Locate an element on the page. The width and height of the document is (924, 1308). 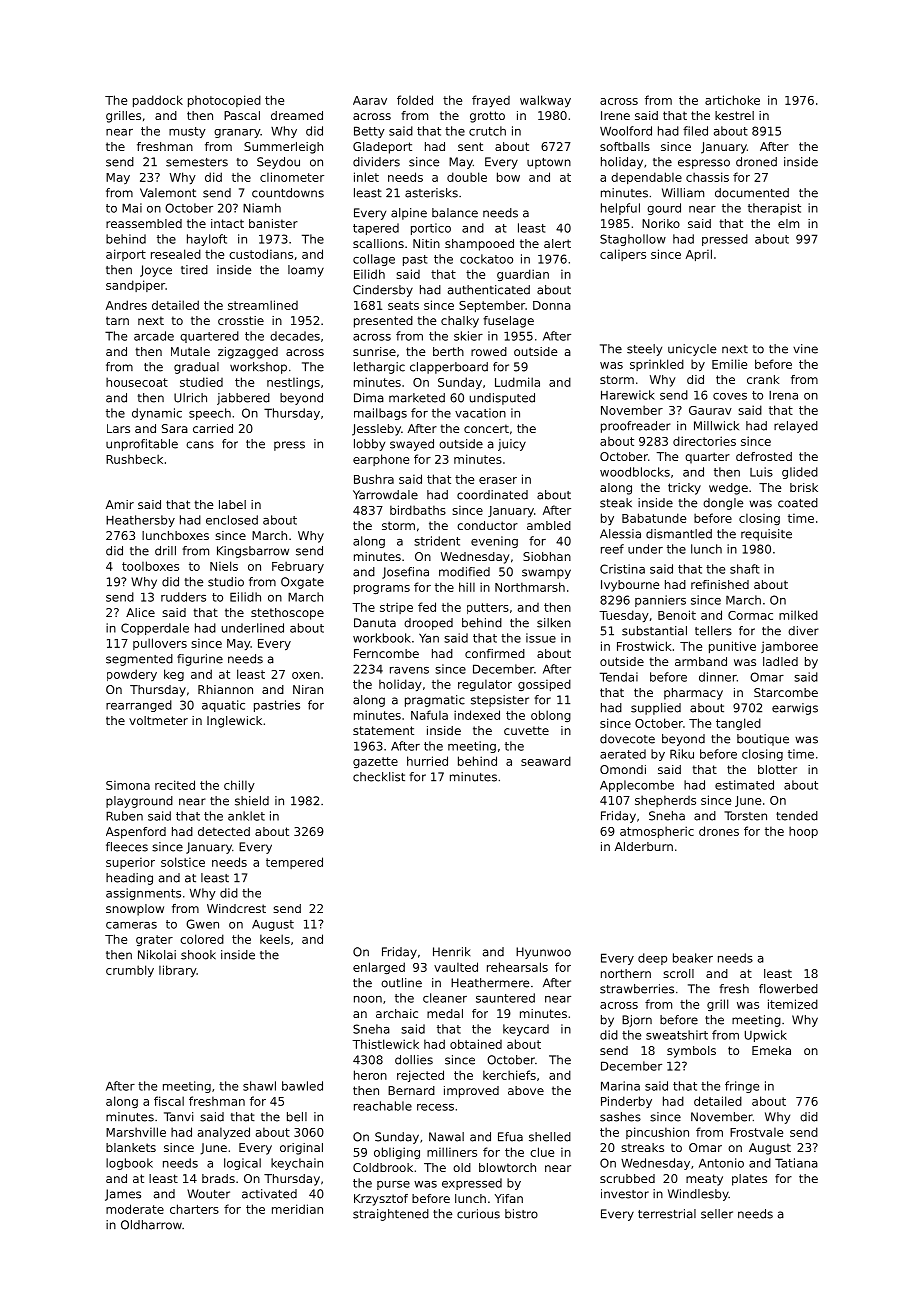
dreamed is located at coordinates (297, 115).
